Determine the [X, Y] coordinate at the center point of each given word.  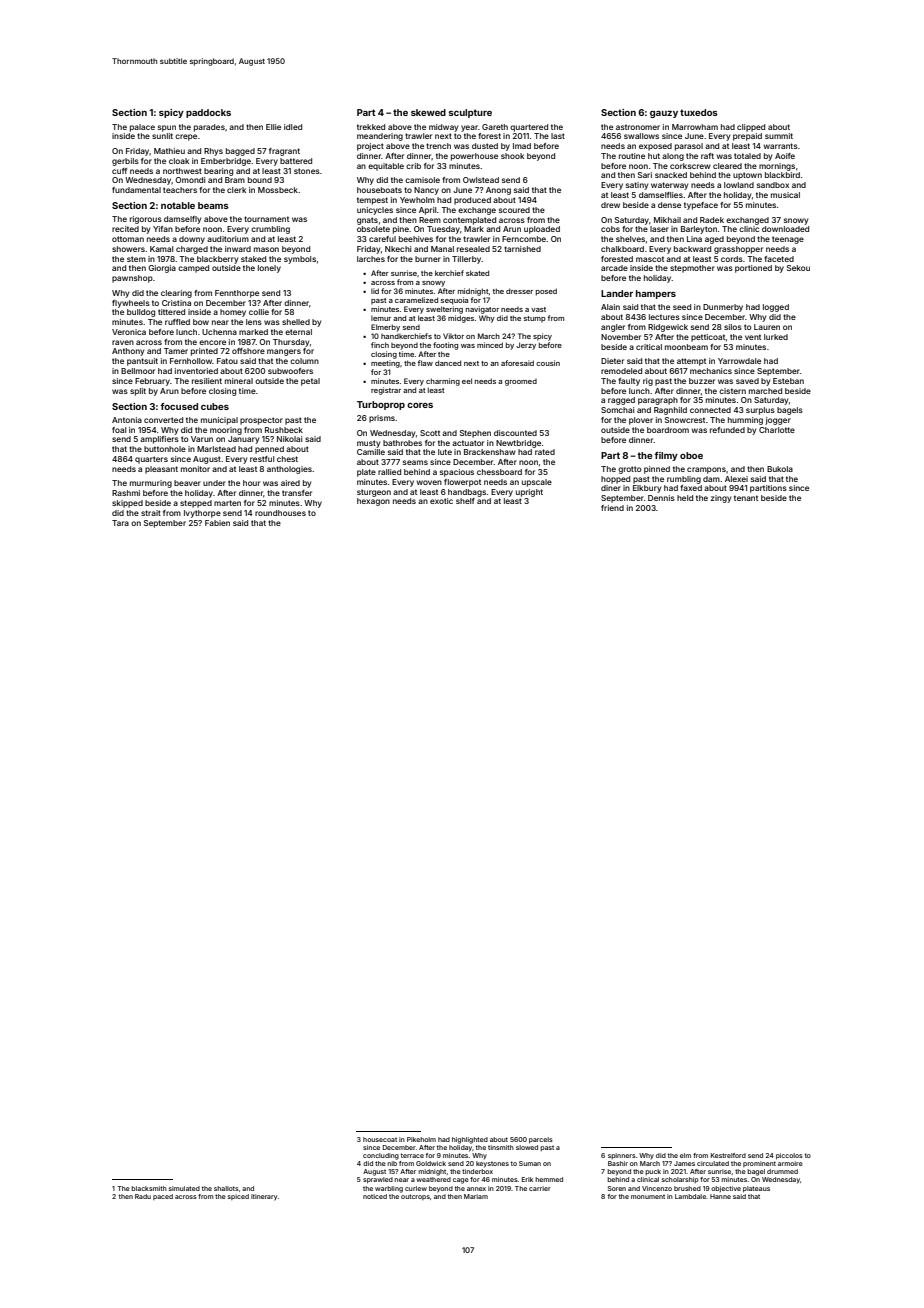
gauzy [664, 114]
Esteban [788, 381]
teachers [180, 190]
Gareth [495, 127]
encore [212, 342]
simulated [184, 1188]
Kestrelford [728, 1155]
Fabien [217, 523]
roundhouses [280, 513]
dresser [519, 291]
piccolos [789, 1156]
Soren [617, 1188]
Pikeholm [421, 1139]
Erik [527, 1179]
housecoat [380, 1139]
